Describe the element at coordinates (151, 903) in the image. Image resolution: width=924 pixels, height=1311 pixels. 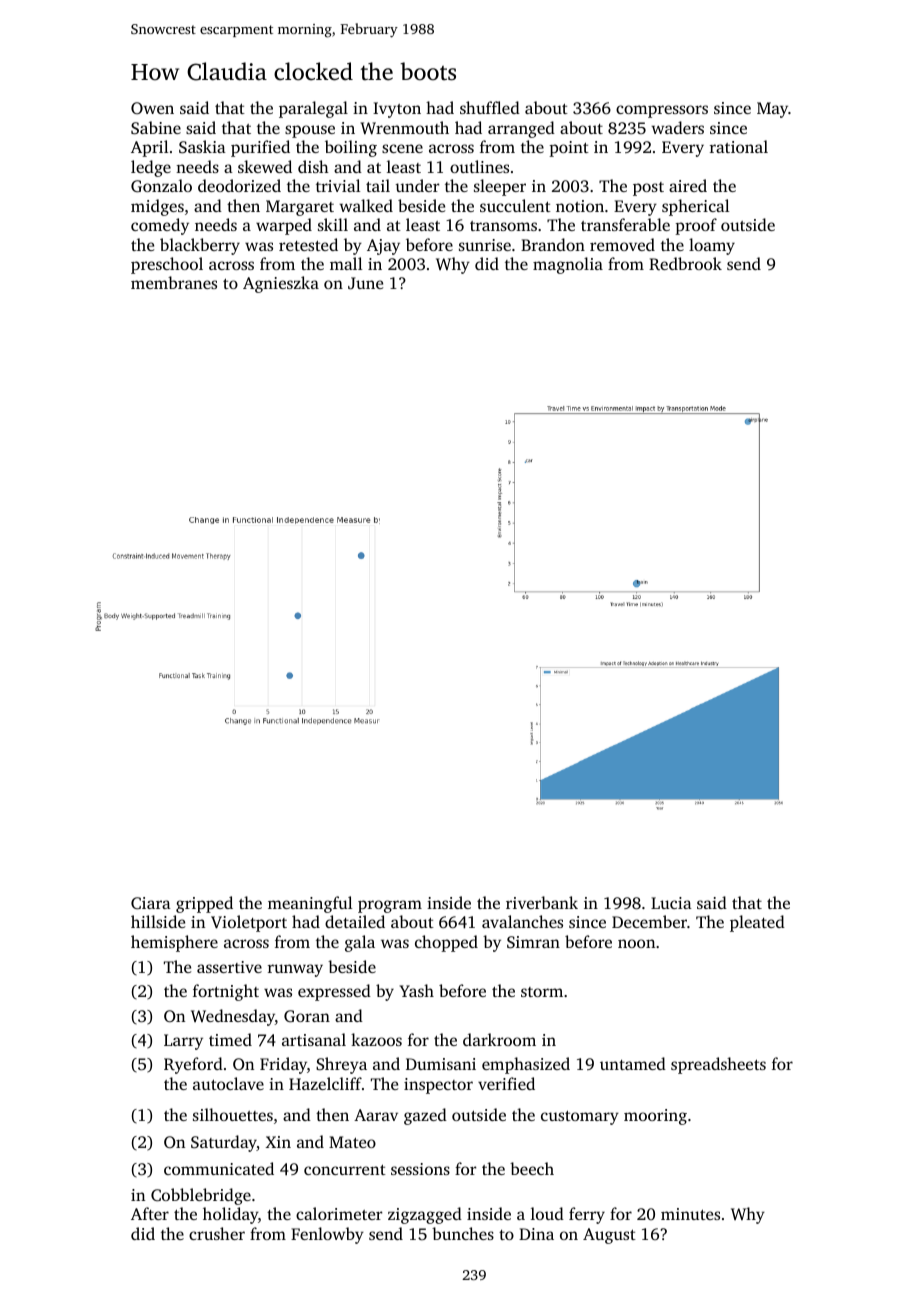
I see `Ciara` at that location.
